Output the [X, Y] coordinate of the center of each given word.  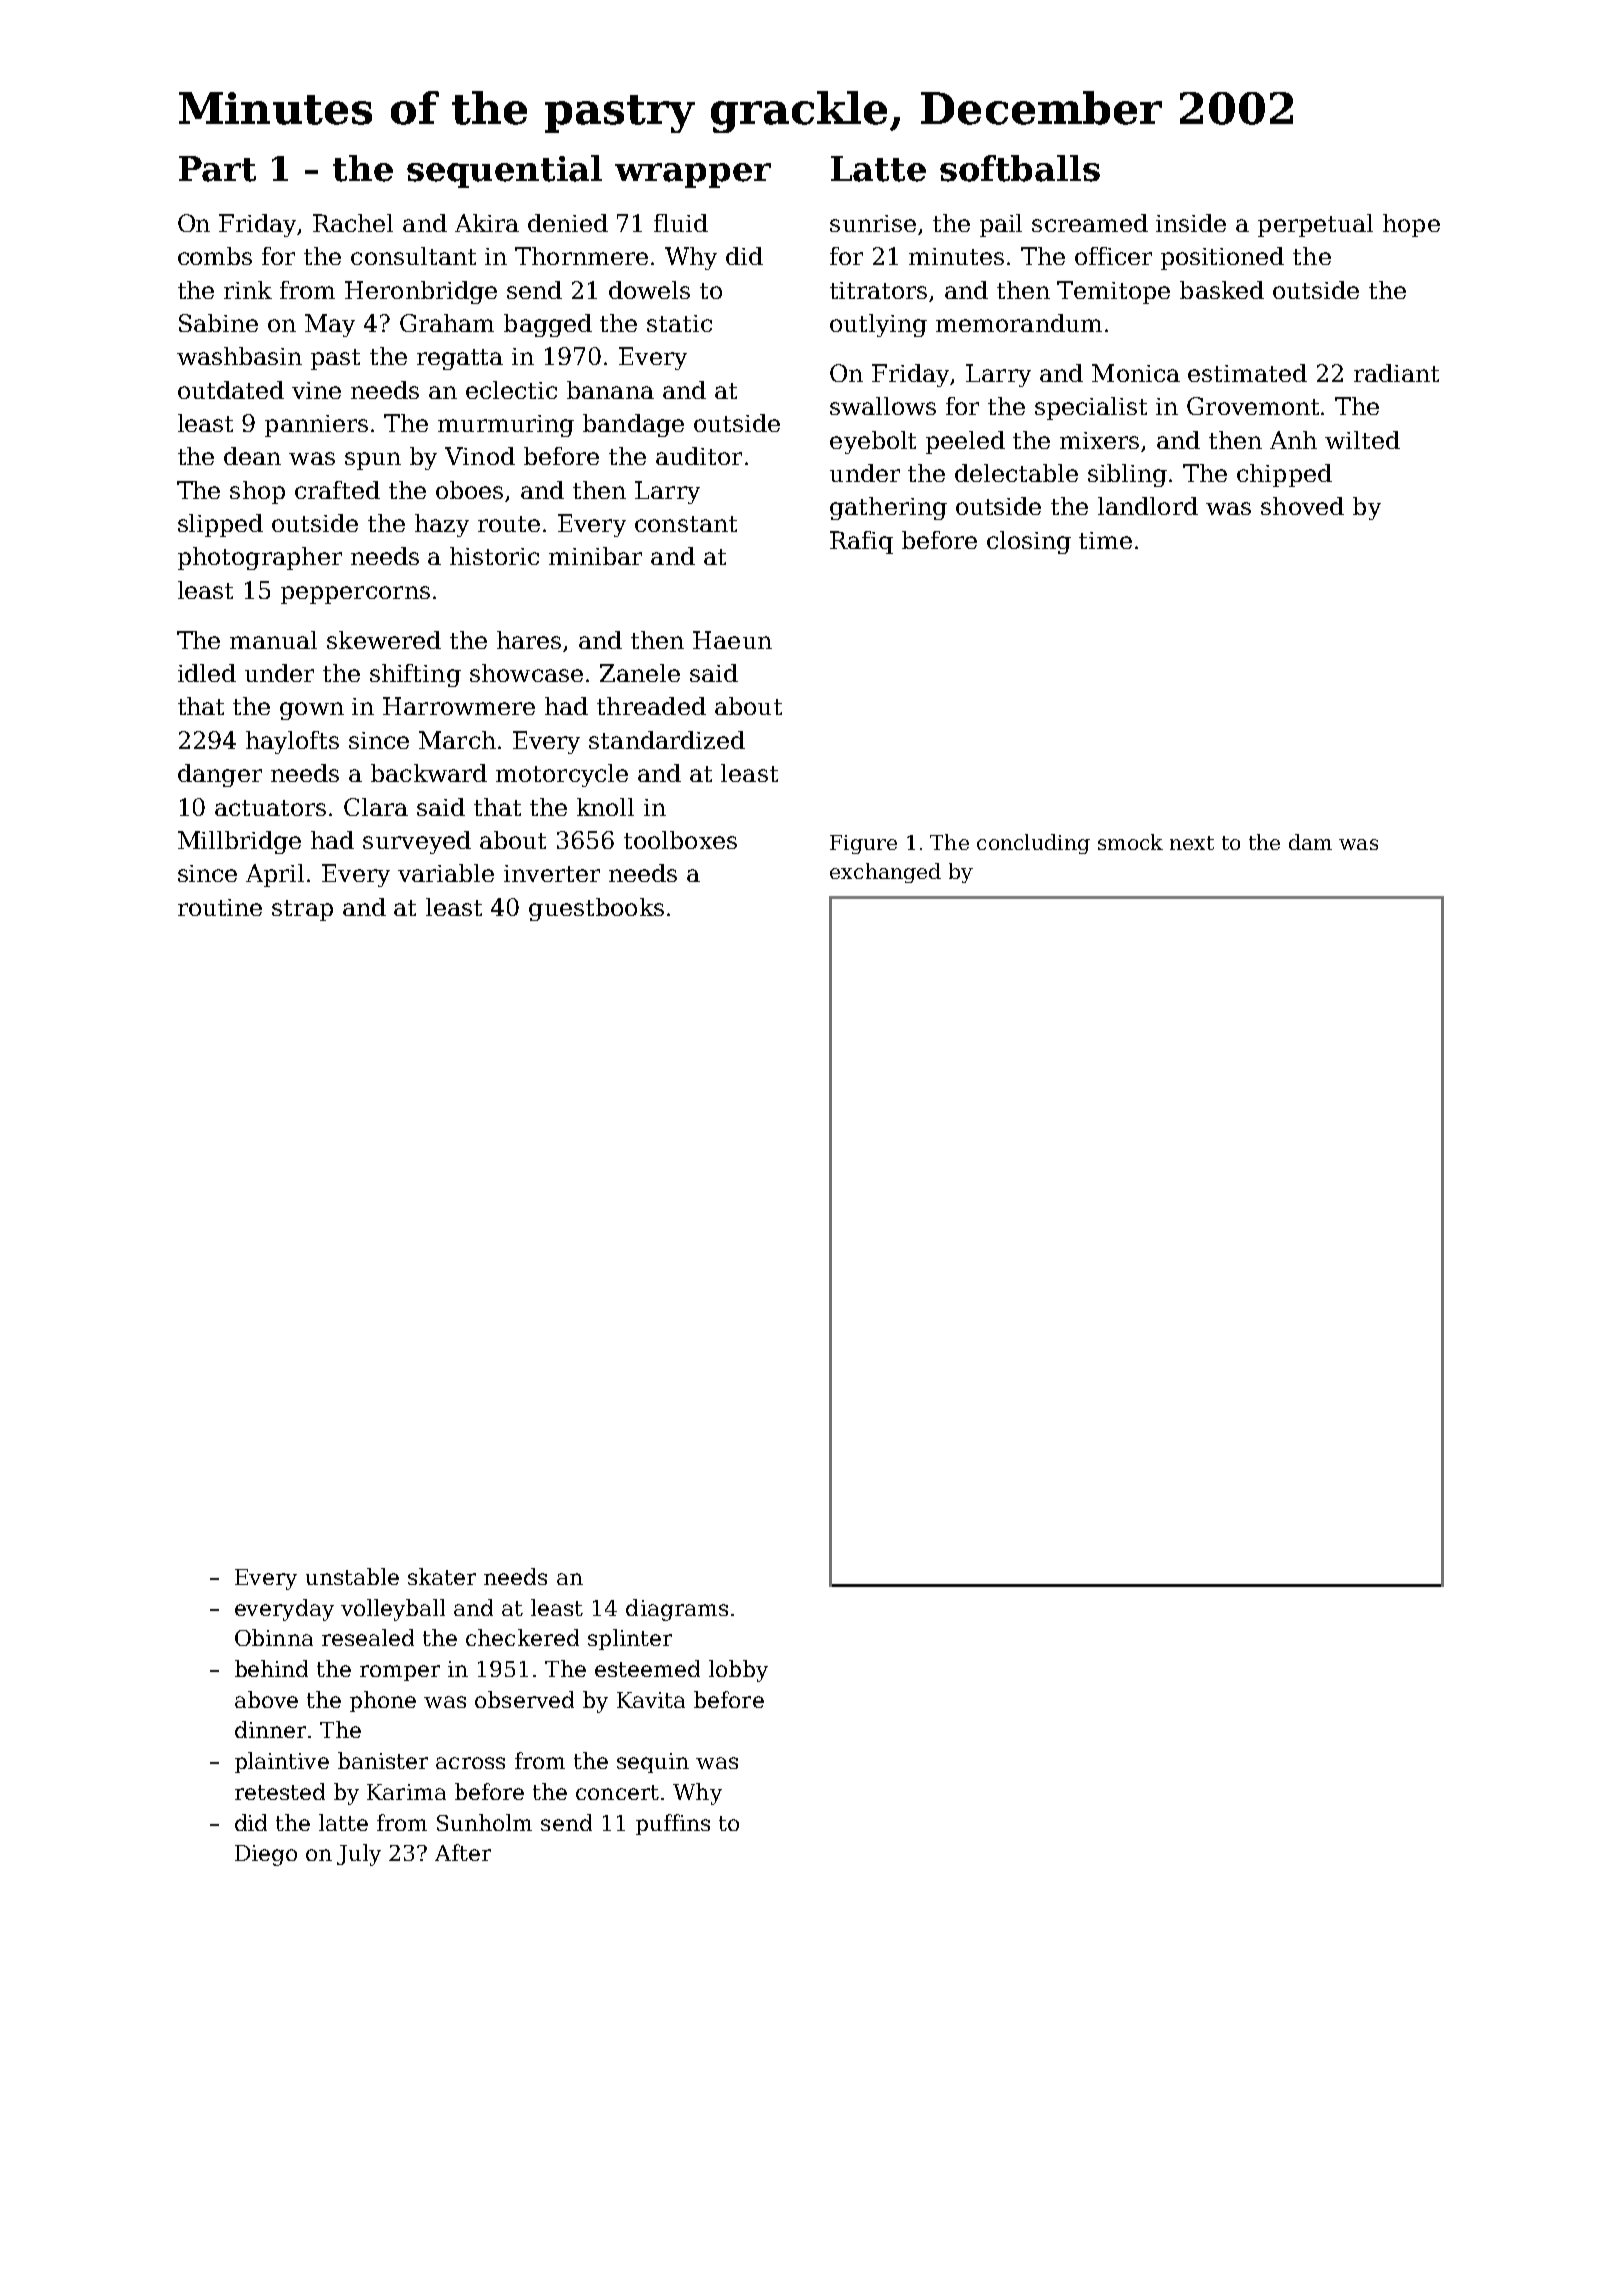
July [359, 1855]
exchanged [885, 873]
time [1105, 540]
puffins [673, 1824]
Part [217, 169]
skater [442, 1576]
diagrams [677, 1610]
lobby [738, 1671]
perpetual [1315, 225]
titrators [878, 290]
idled [207, 673]
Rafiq [861, 542]
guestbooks [596, 909]
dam [1310, 842]
